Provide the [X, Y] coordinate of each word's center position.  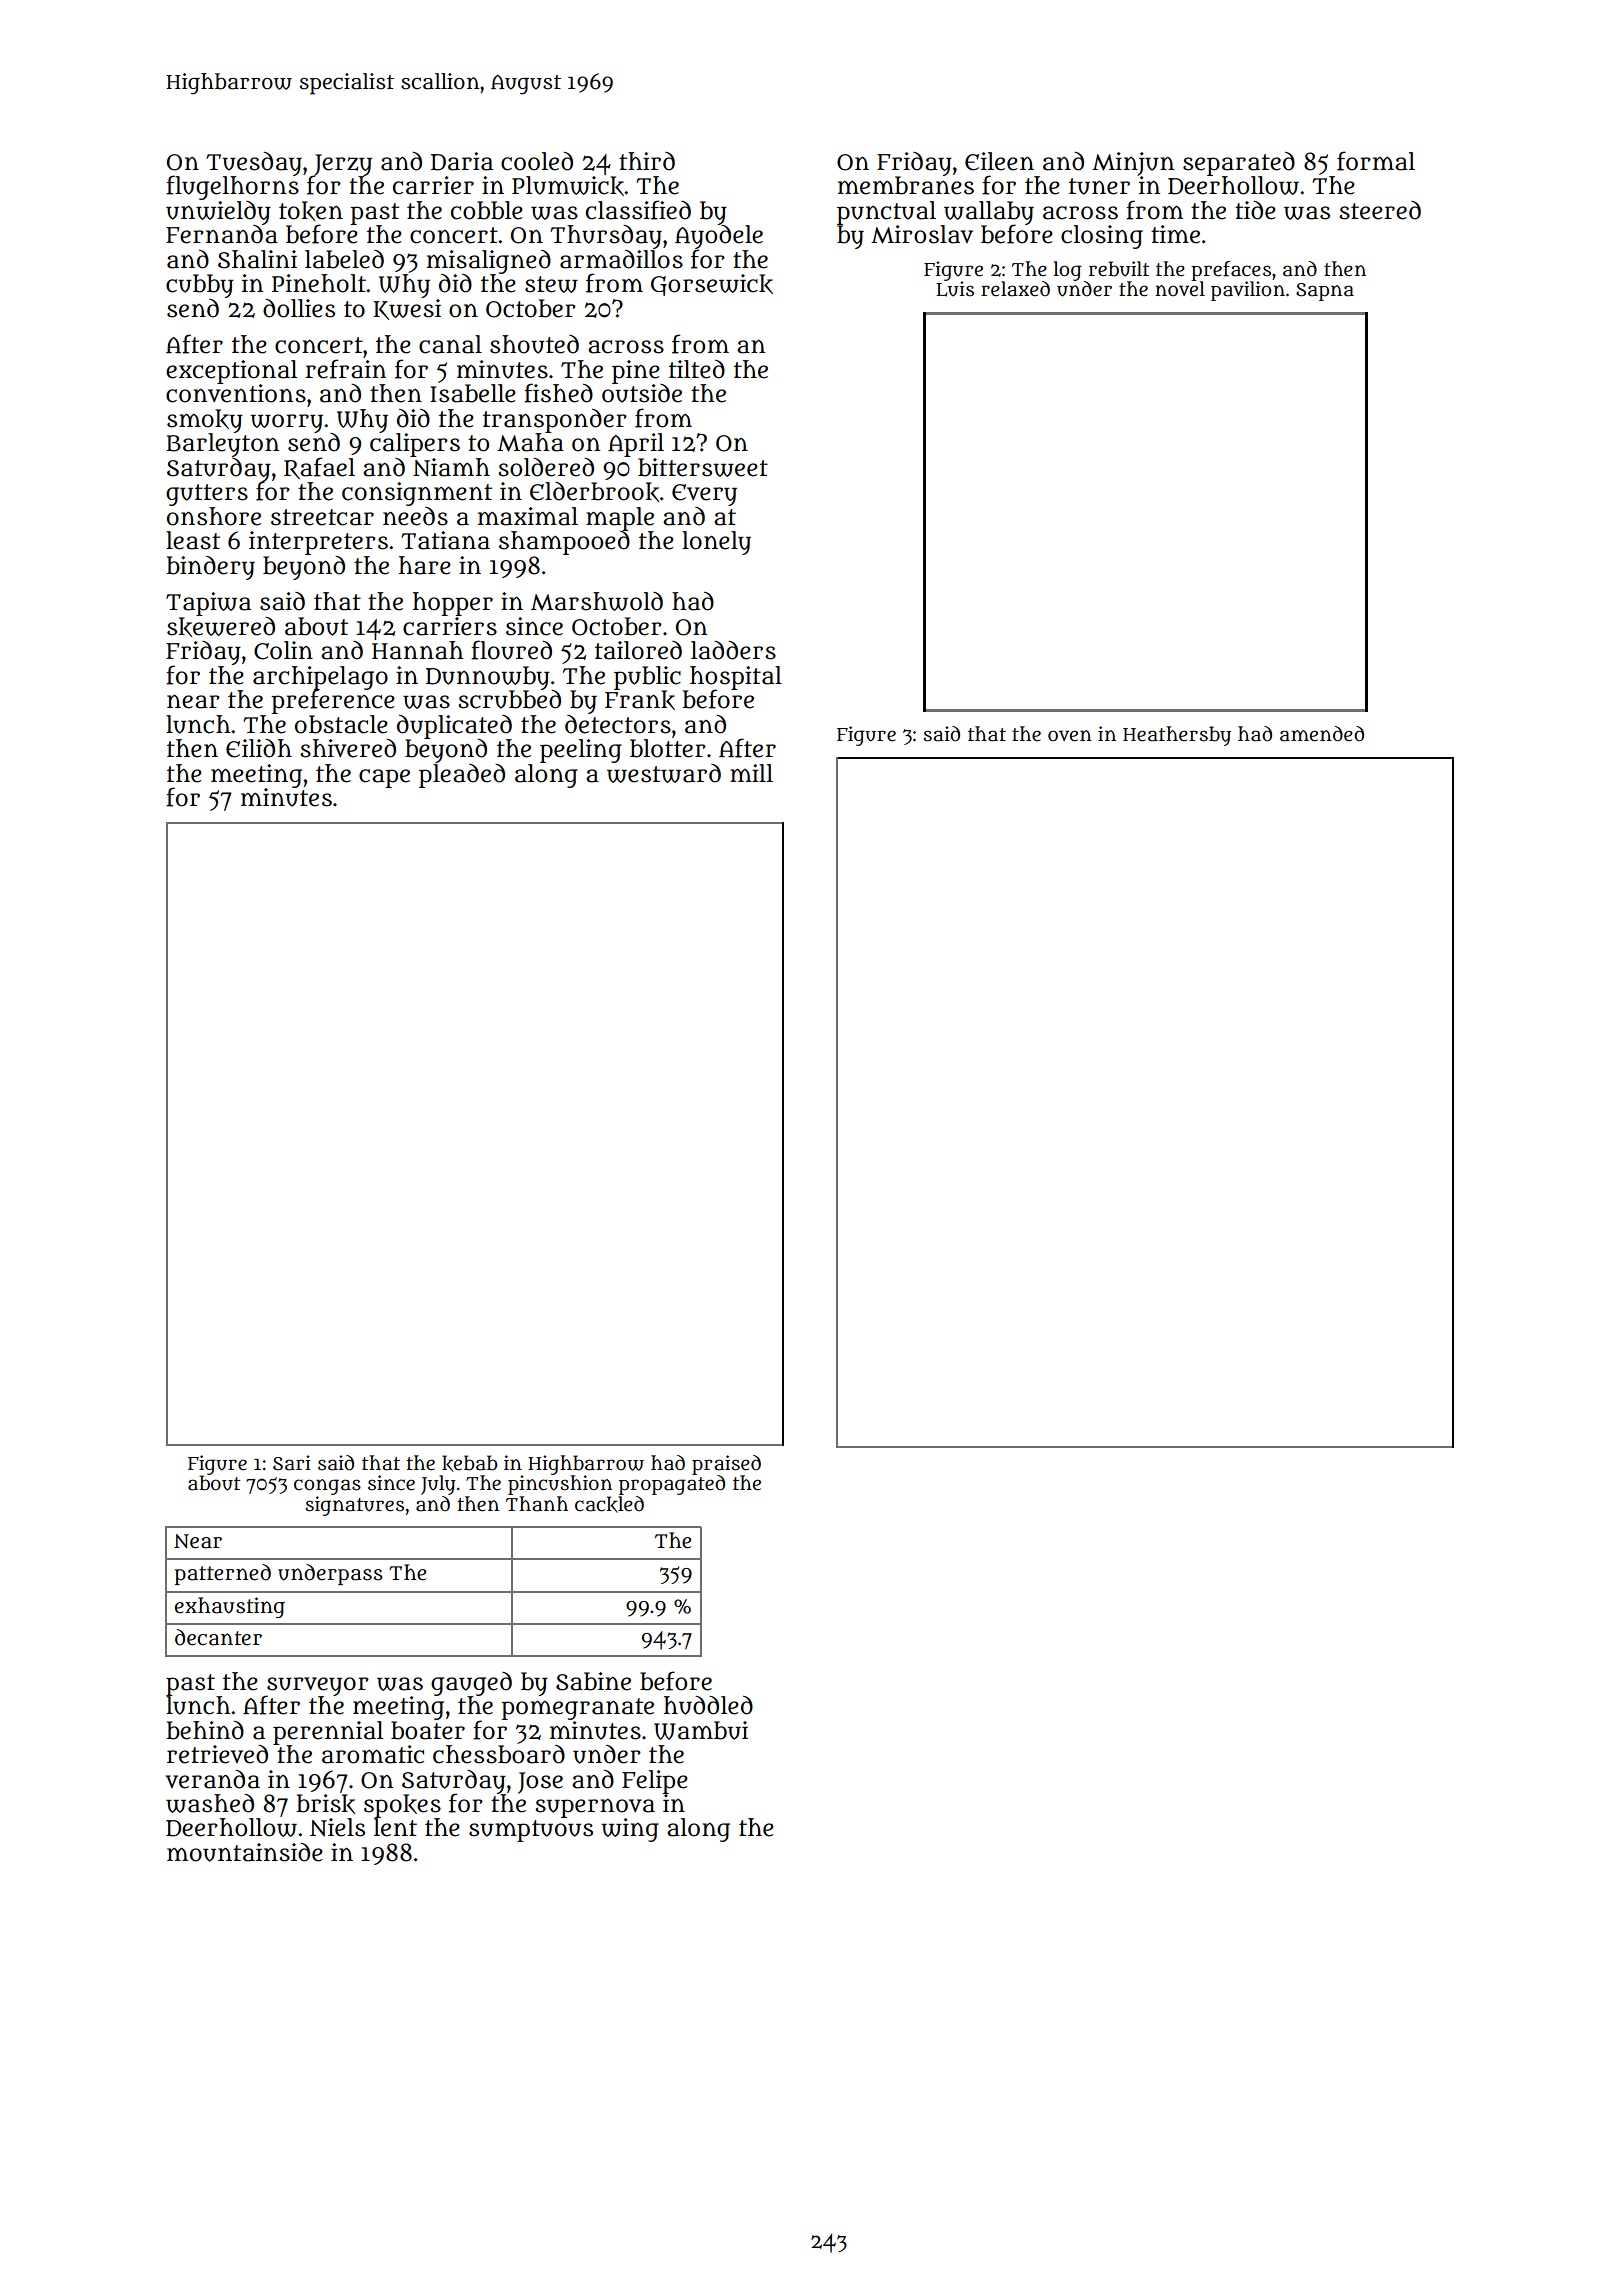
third [647, 161]
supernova [595, 1808]
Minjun [1133, 164]
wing [630, 1830]
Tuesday [254, 164]
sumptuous [531, 1831]
